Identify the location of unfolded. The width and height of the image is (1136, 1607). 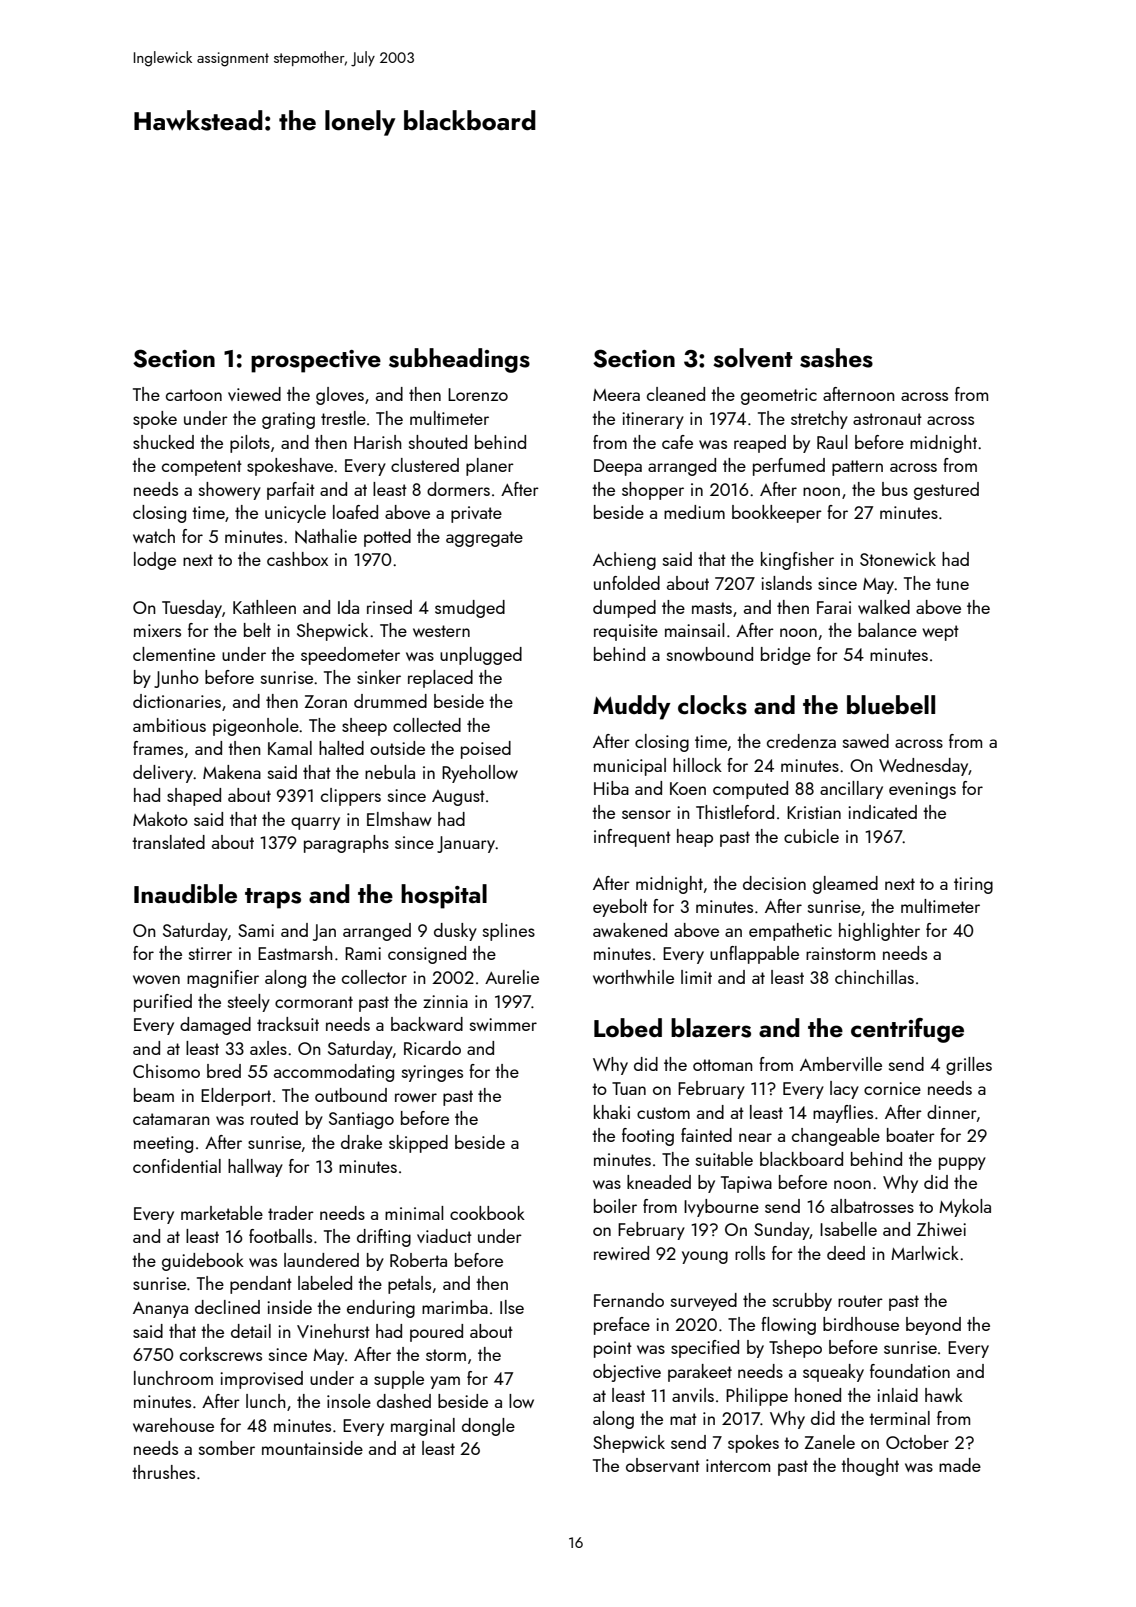
(627, 583).
